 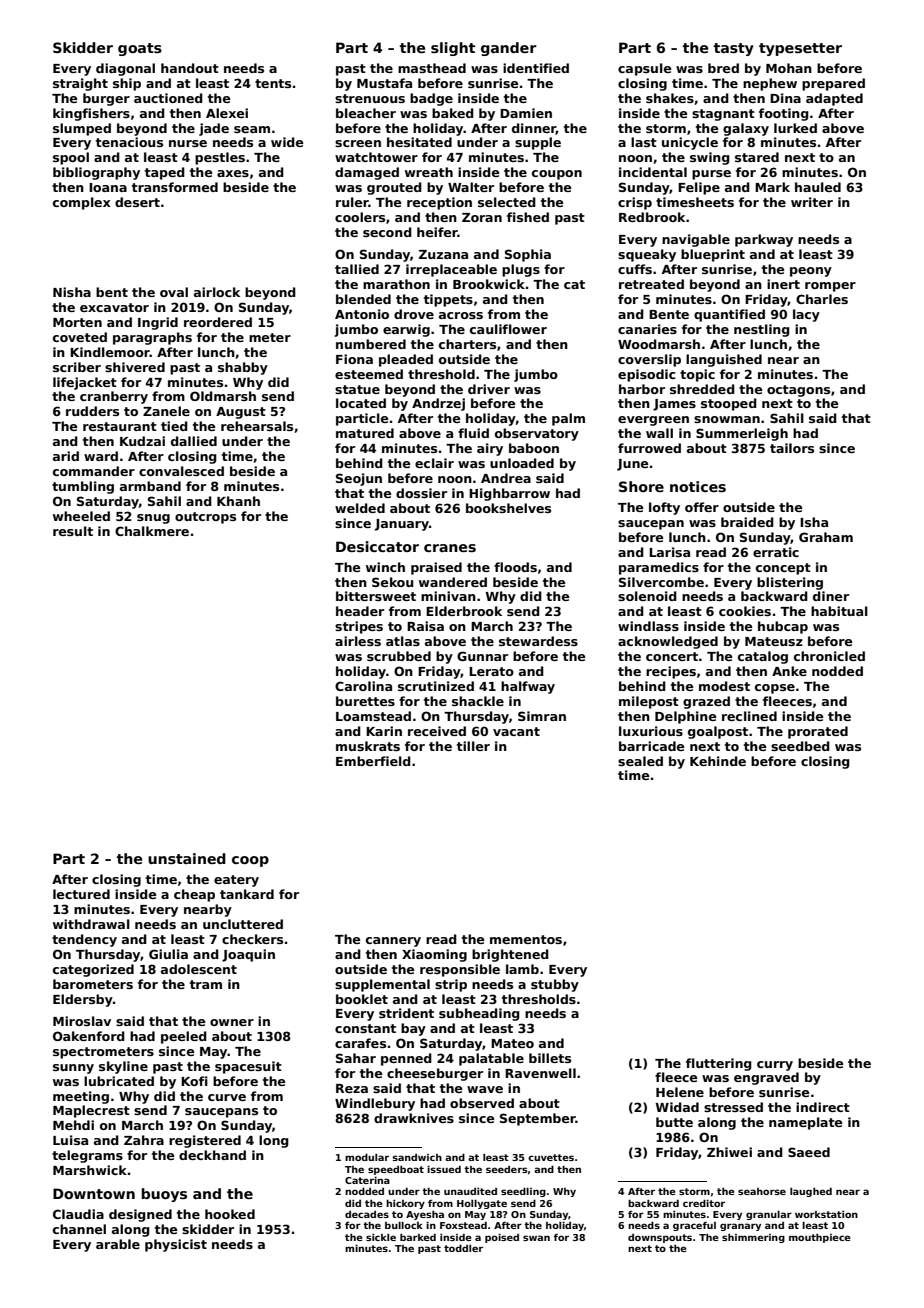 I want to click on palm, so click(x=568, y=419).
